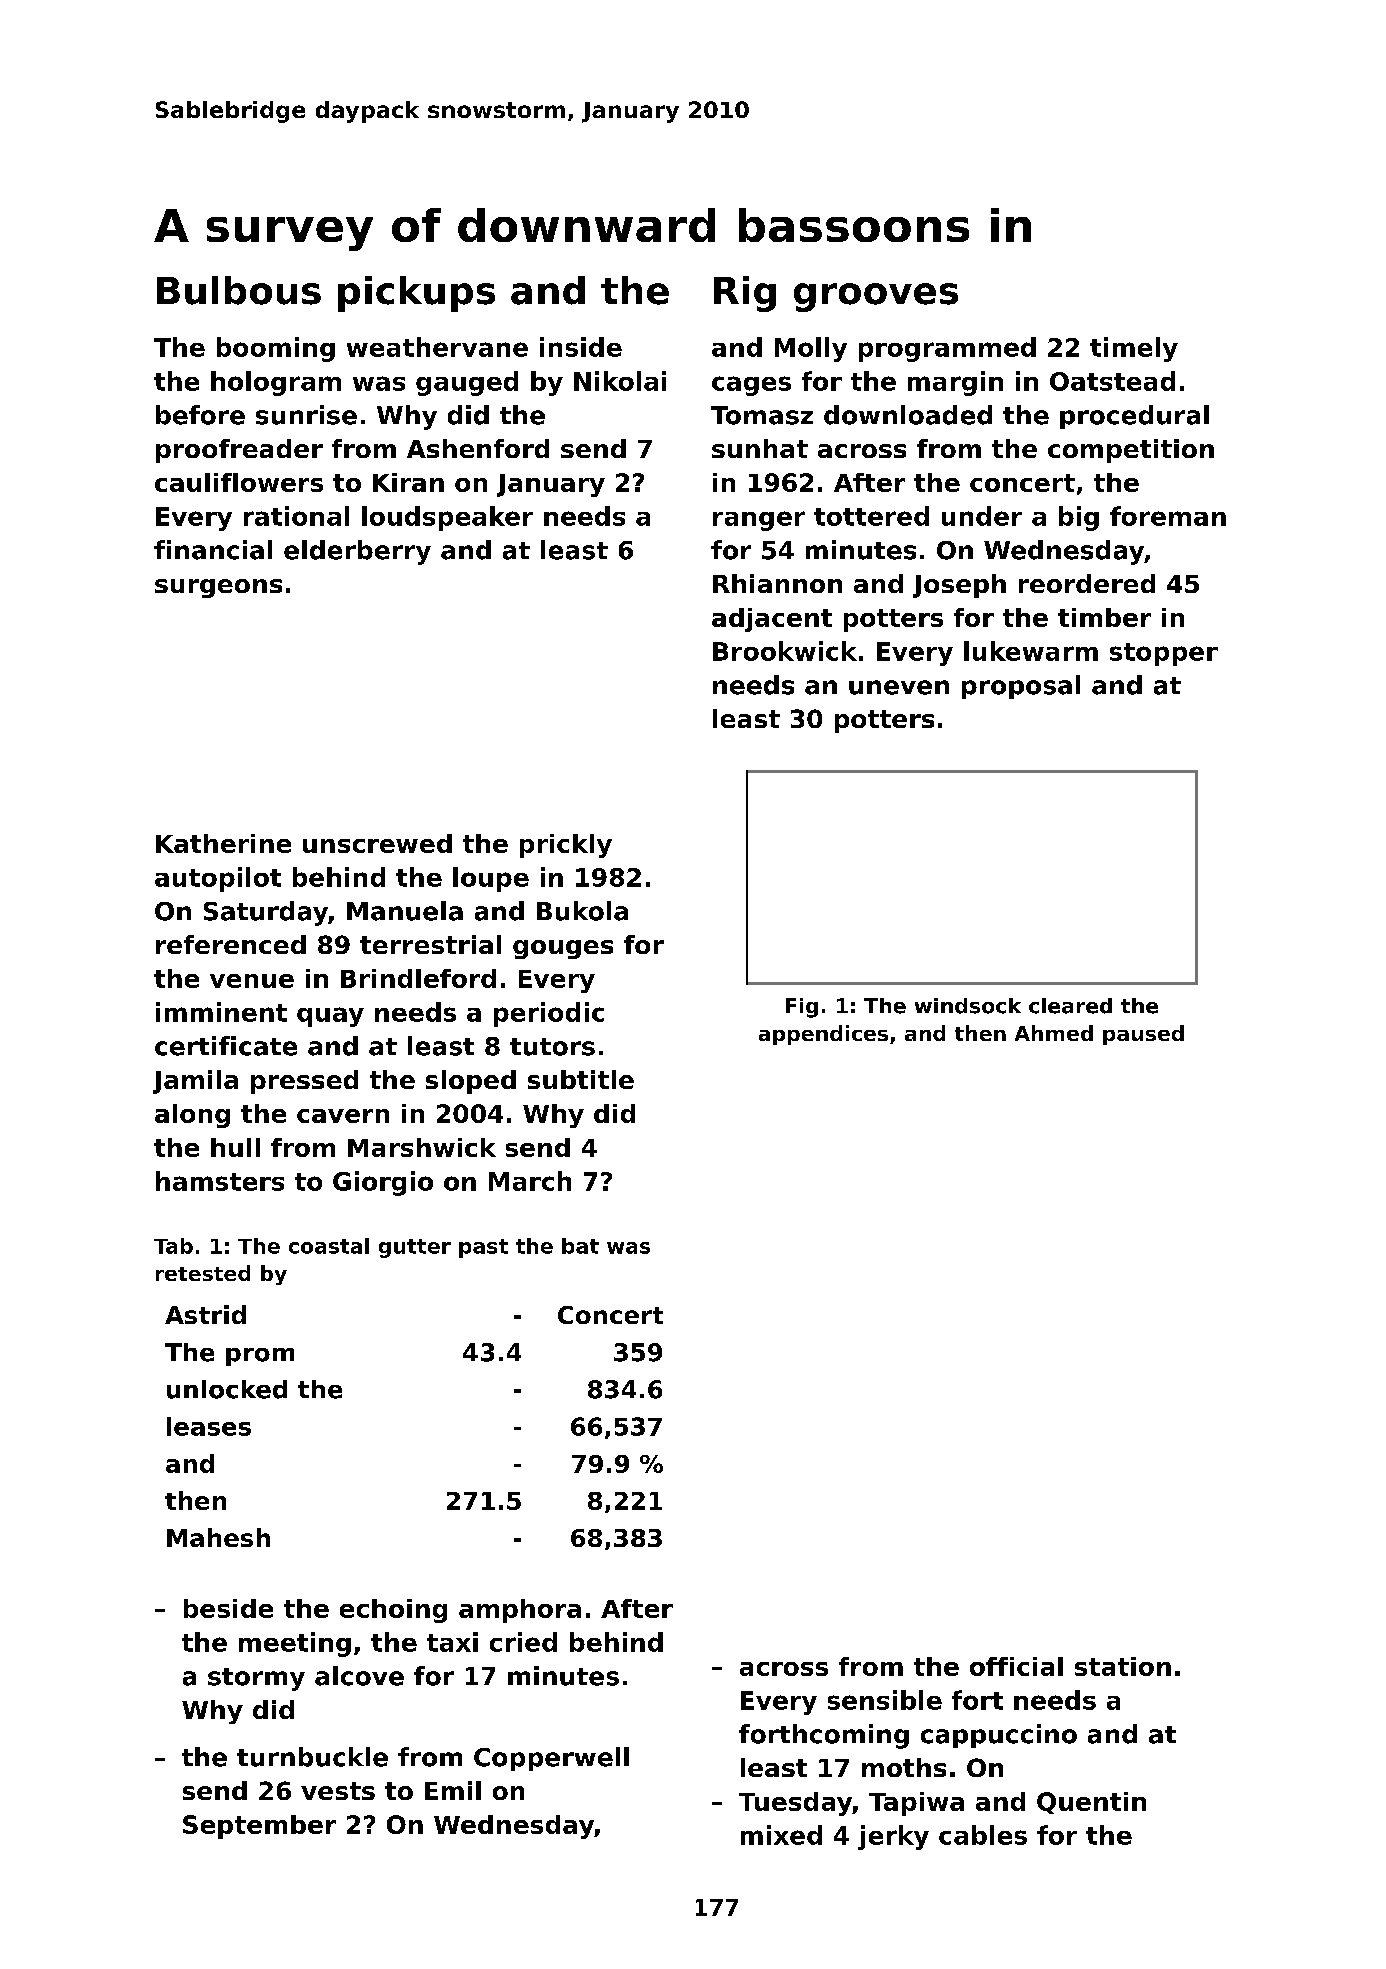 The height and width of the page is (1969, 1386). I want to click on loupe, so click(491, 879).
